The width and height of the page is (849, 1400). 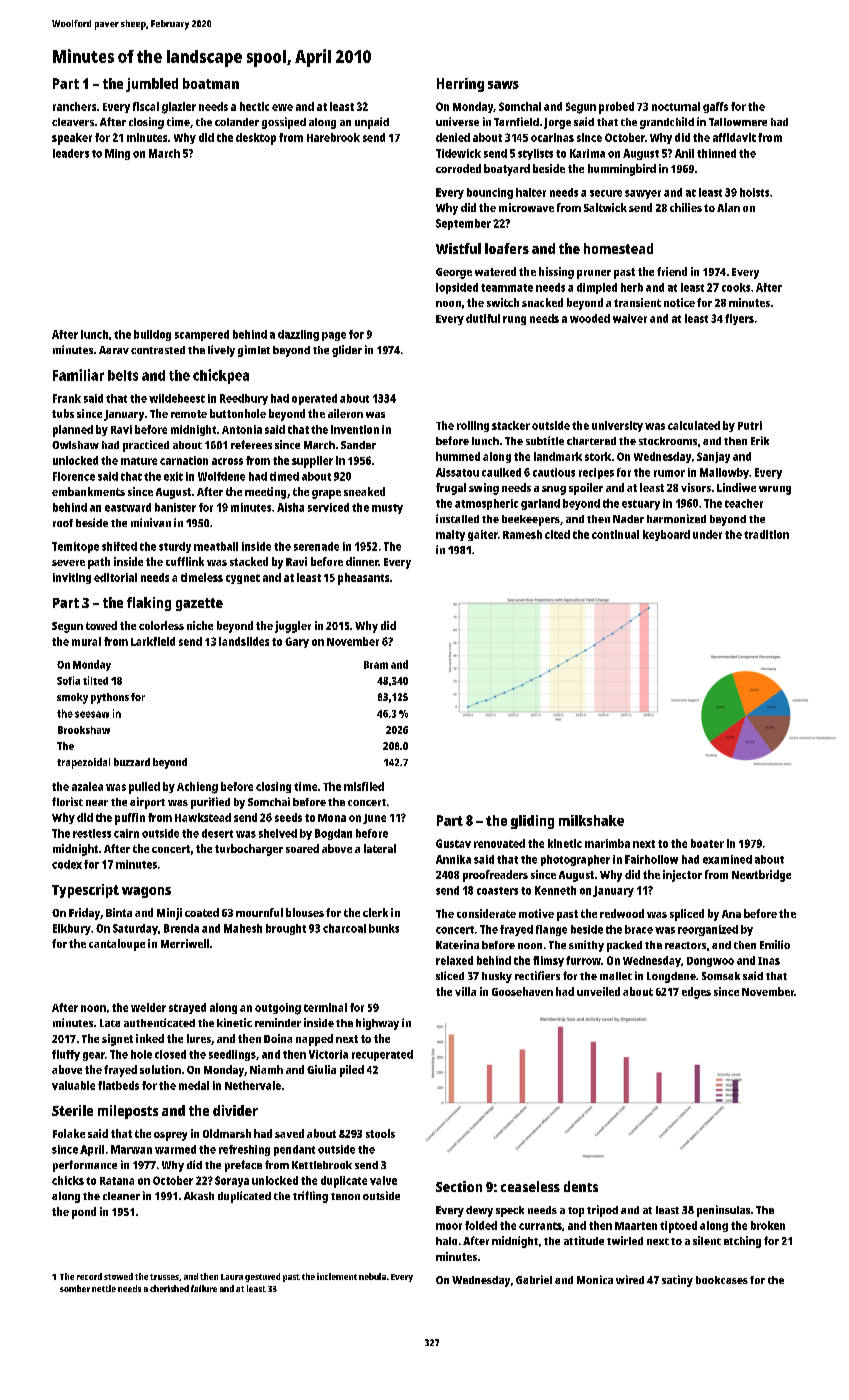 What do you see at coordinates (715, 107) in the page?
I see `gaffs` at bounding box center [715, 107].
